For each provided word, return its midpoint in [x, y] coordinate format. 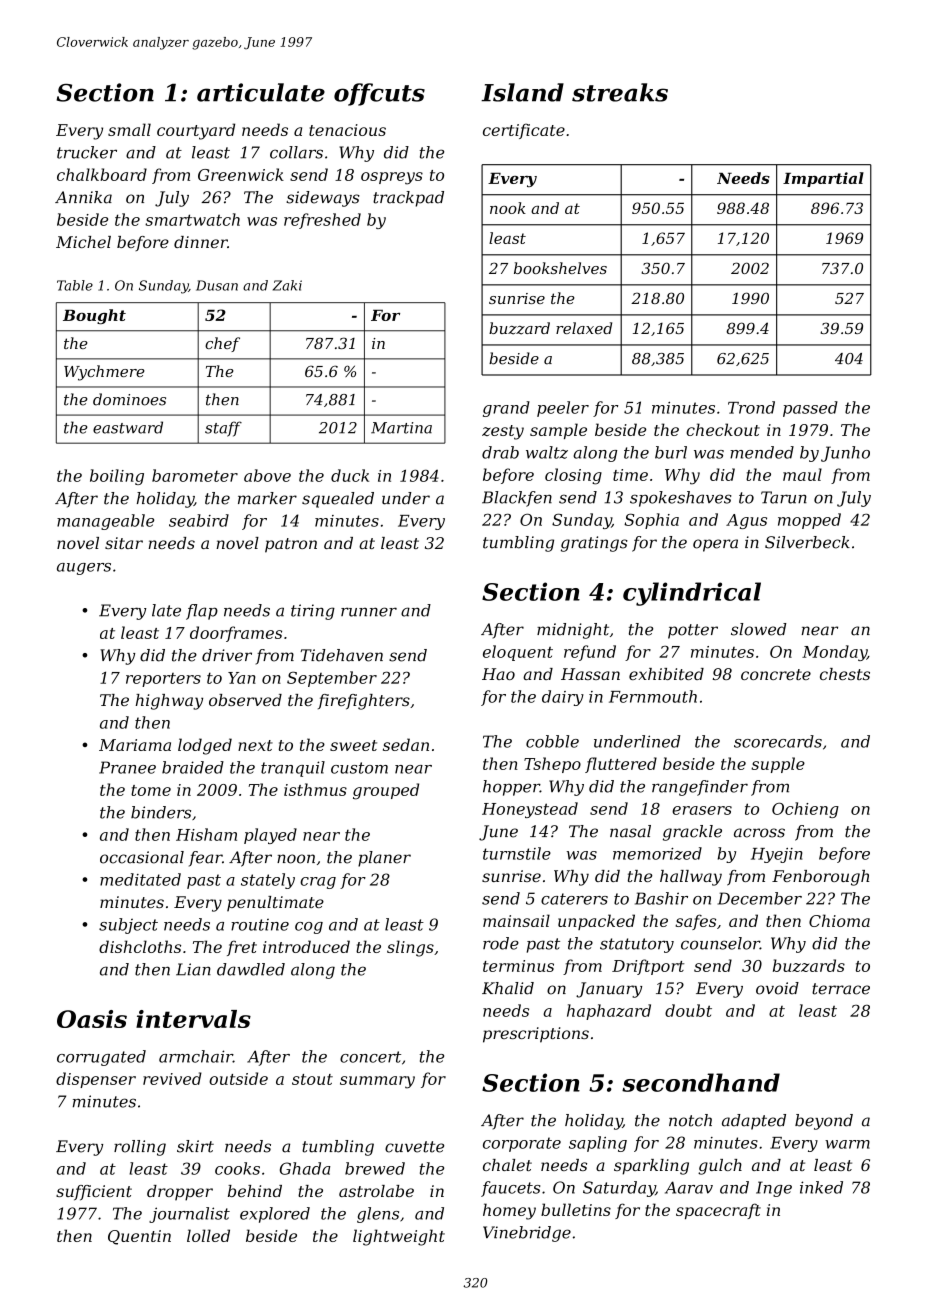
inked [821, 1187]
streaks [620, 92]
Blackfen [517, 499]
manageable [105, 522]
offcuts [379, 94]
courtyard [196, 131]
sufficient [94, 1193]
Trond [751, 407]
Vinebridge [527, 1234]
